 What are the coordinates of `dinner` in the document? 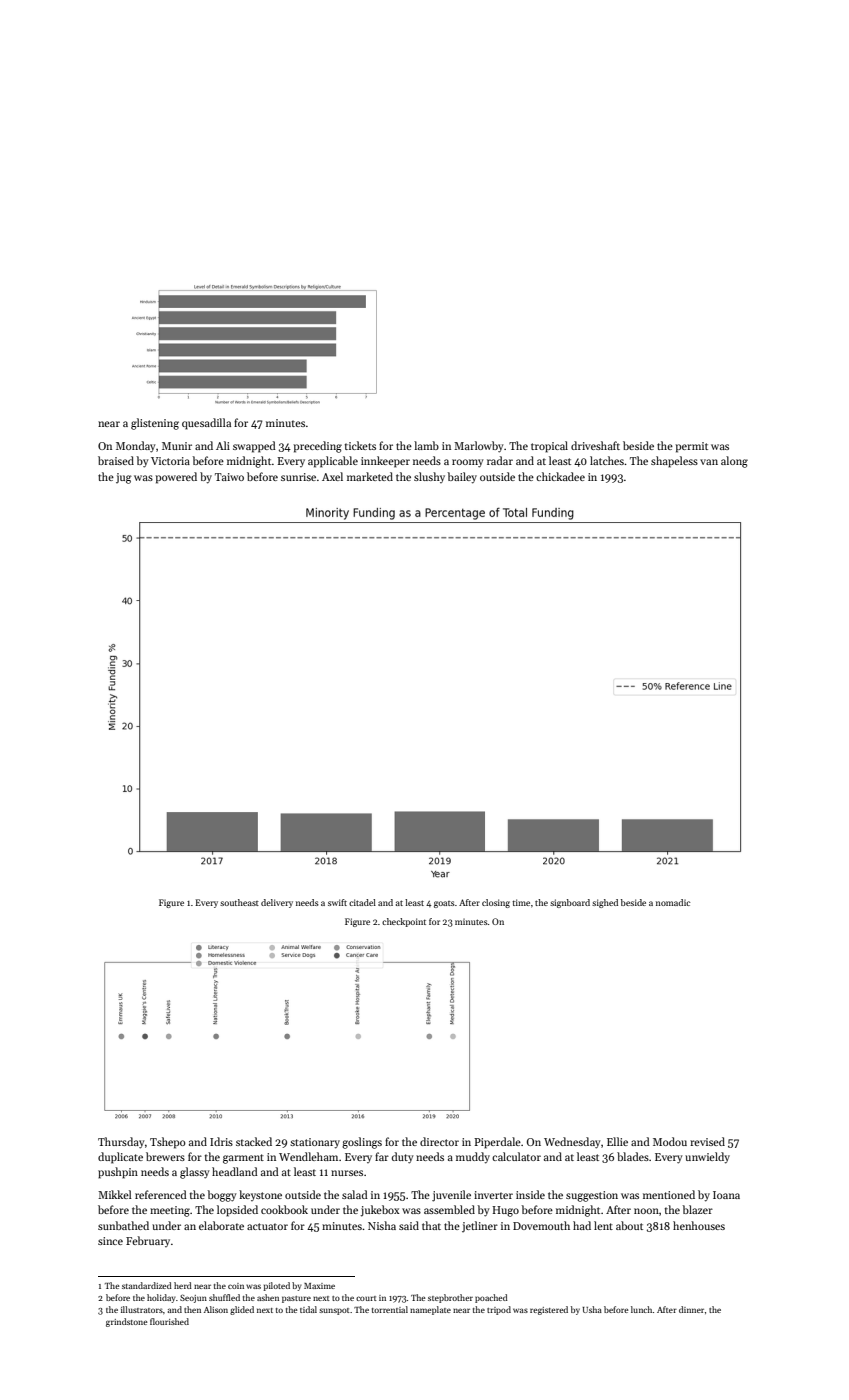 It's located at (691, 1309).
